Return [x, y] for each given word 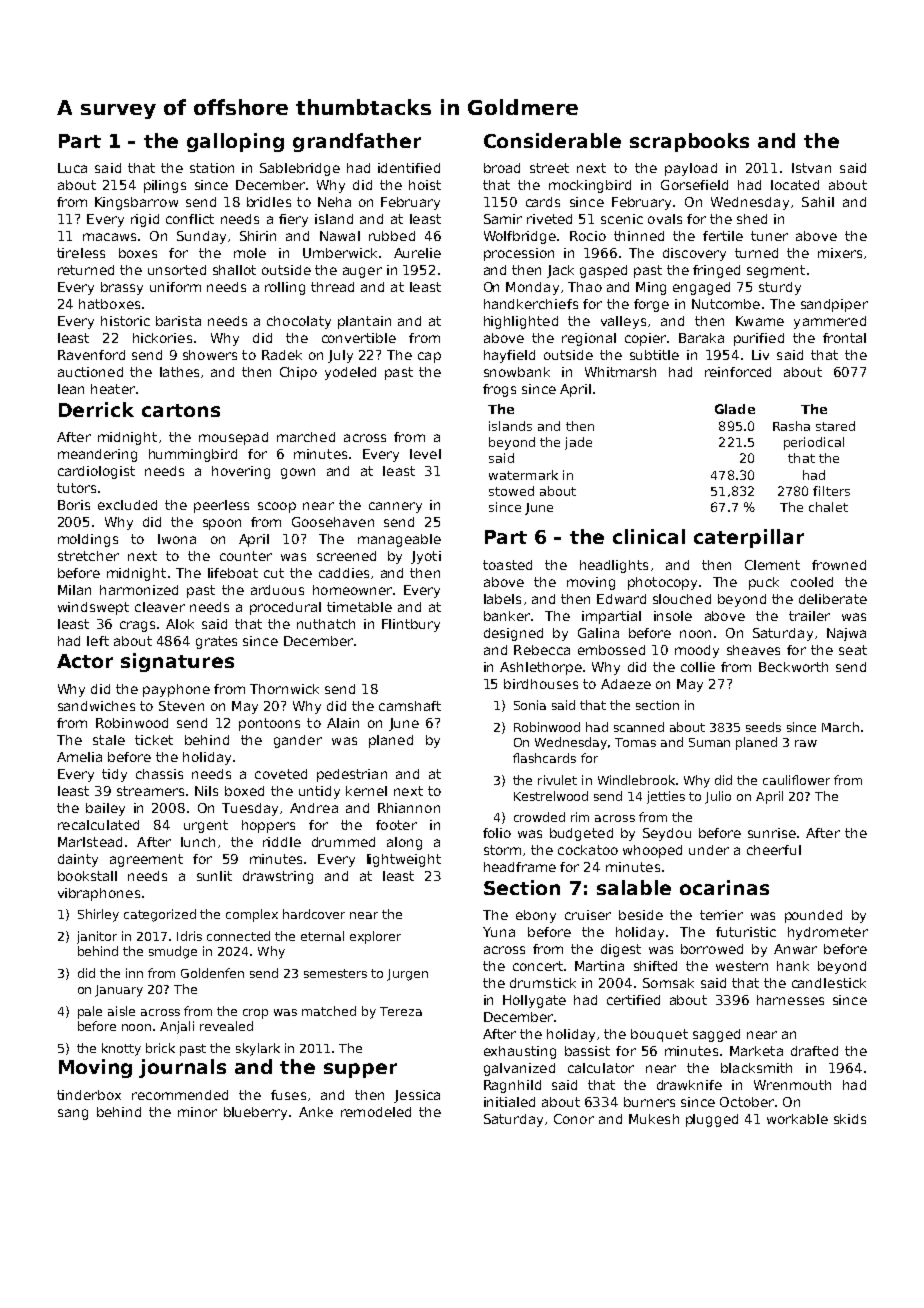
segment [776, 271]
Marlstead [90, 842]
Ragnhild [512, 1086]
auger [362, 272]
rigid [145, 220]
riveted [549, 219]
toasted [507, 565]
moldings [88, 540]
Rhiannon [409, 808]
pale [90, 1012]
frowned [839, 565]
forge [651, 305]
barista [178, 321]
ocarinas [724, 887]
